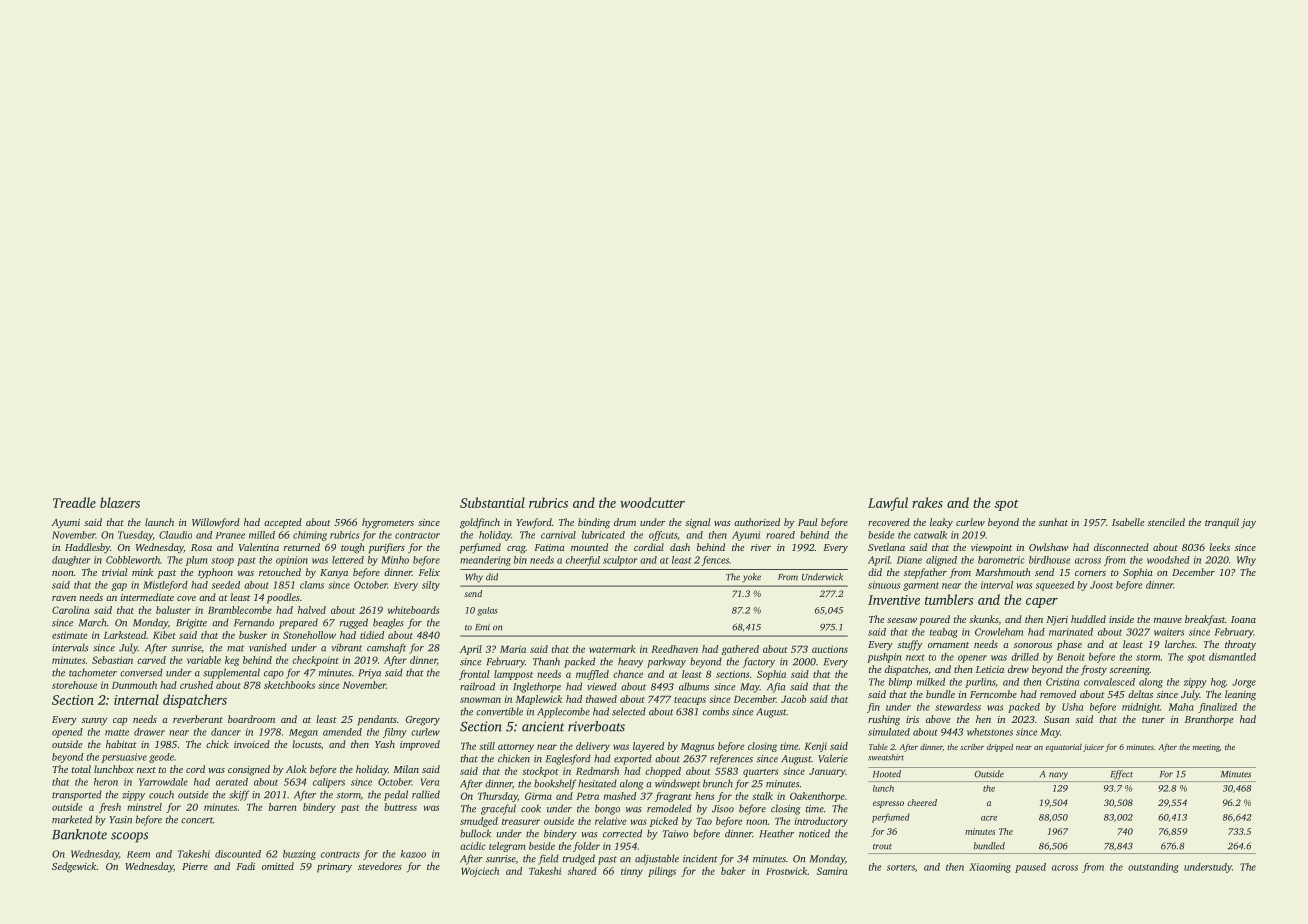 Image resolution: width=1308 pixels, height=924 pixels. What do you see at coordinates (334, 868) in the page?
I see `primary` at bounding box center [334, 868].
